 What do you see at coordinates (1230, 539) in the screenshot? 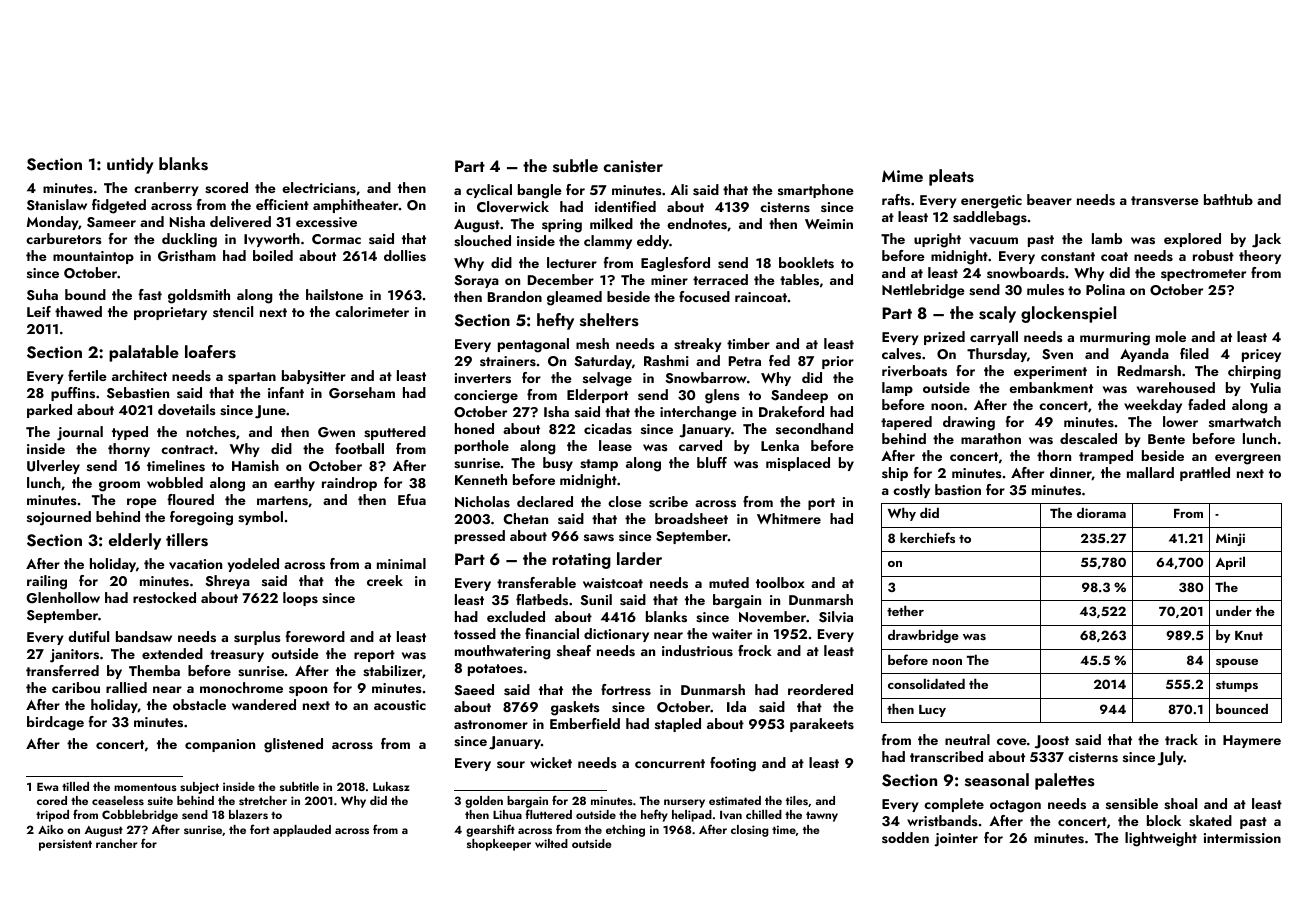
I see `Minji` at bounding box center [1230, 539].
